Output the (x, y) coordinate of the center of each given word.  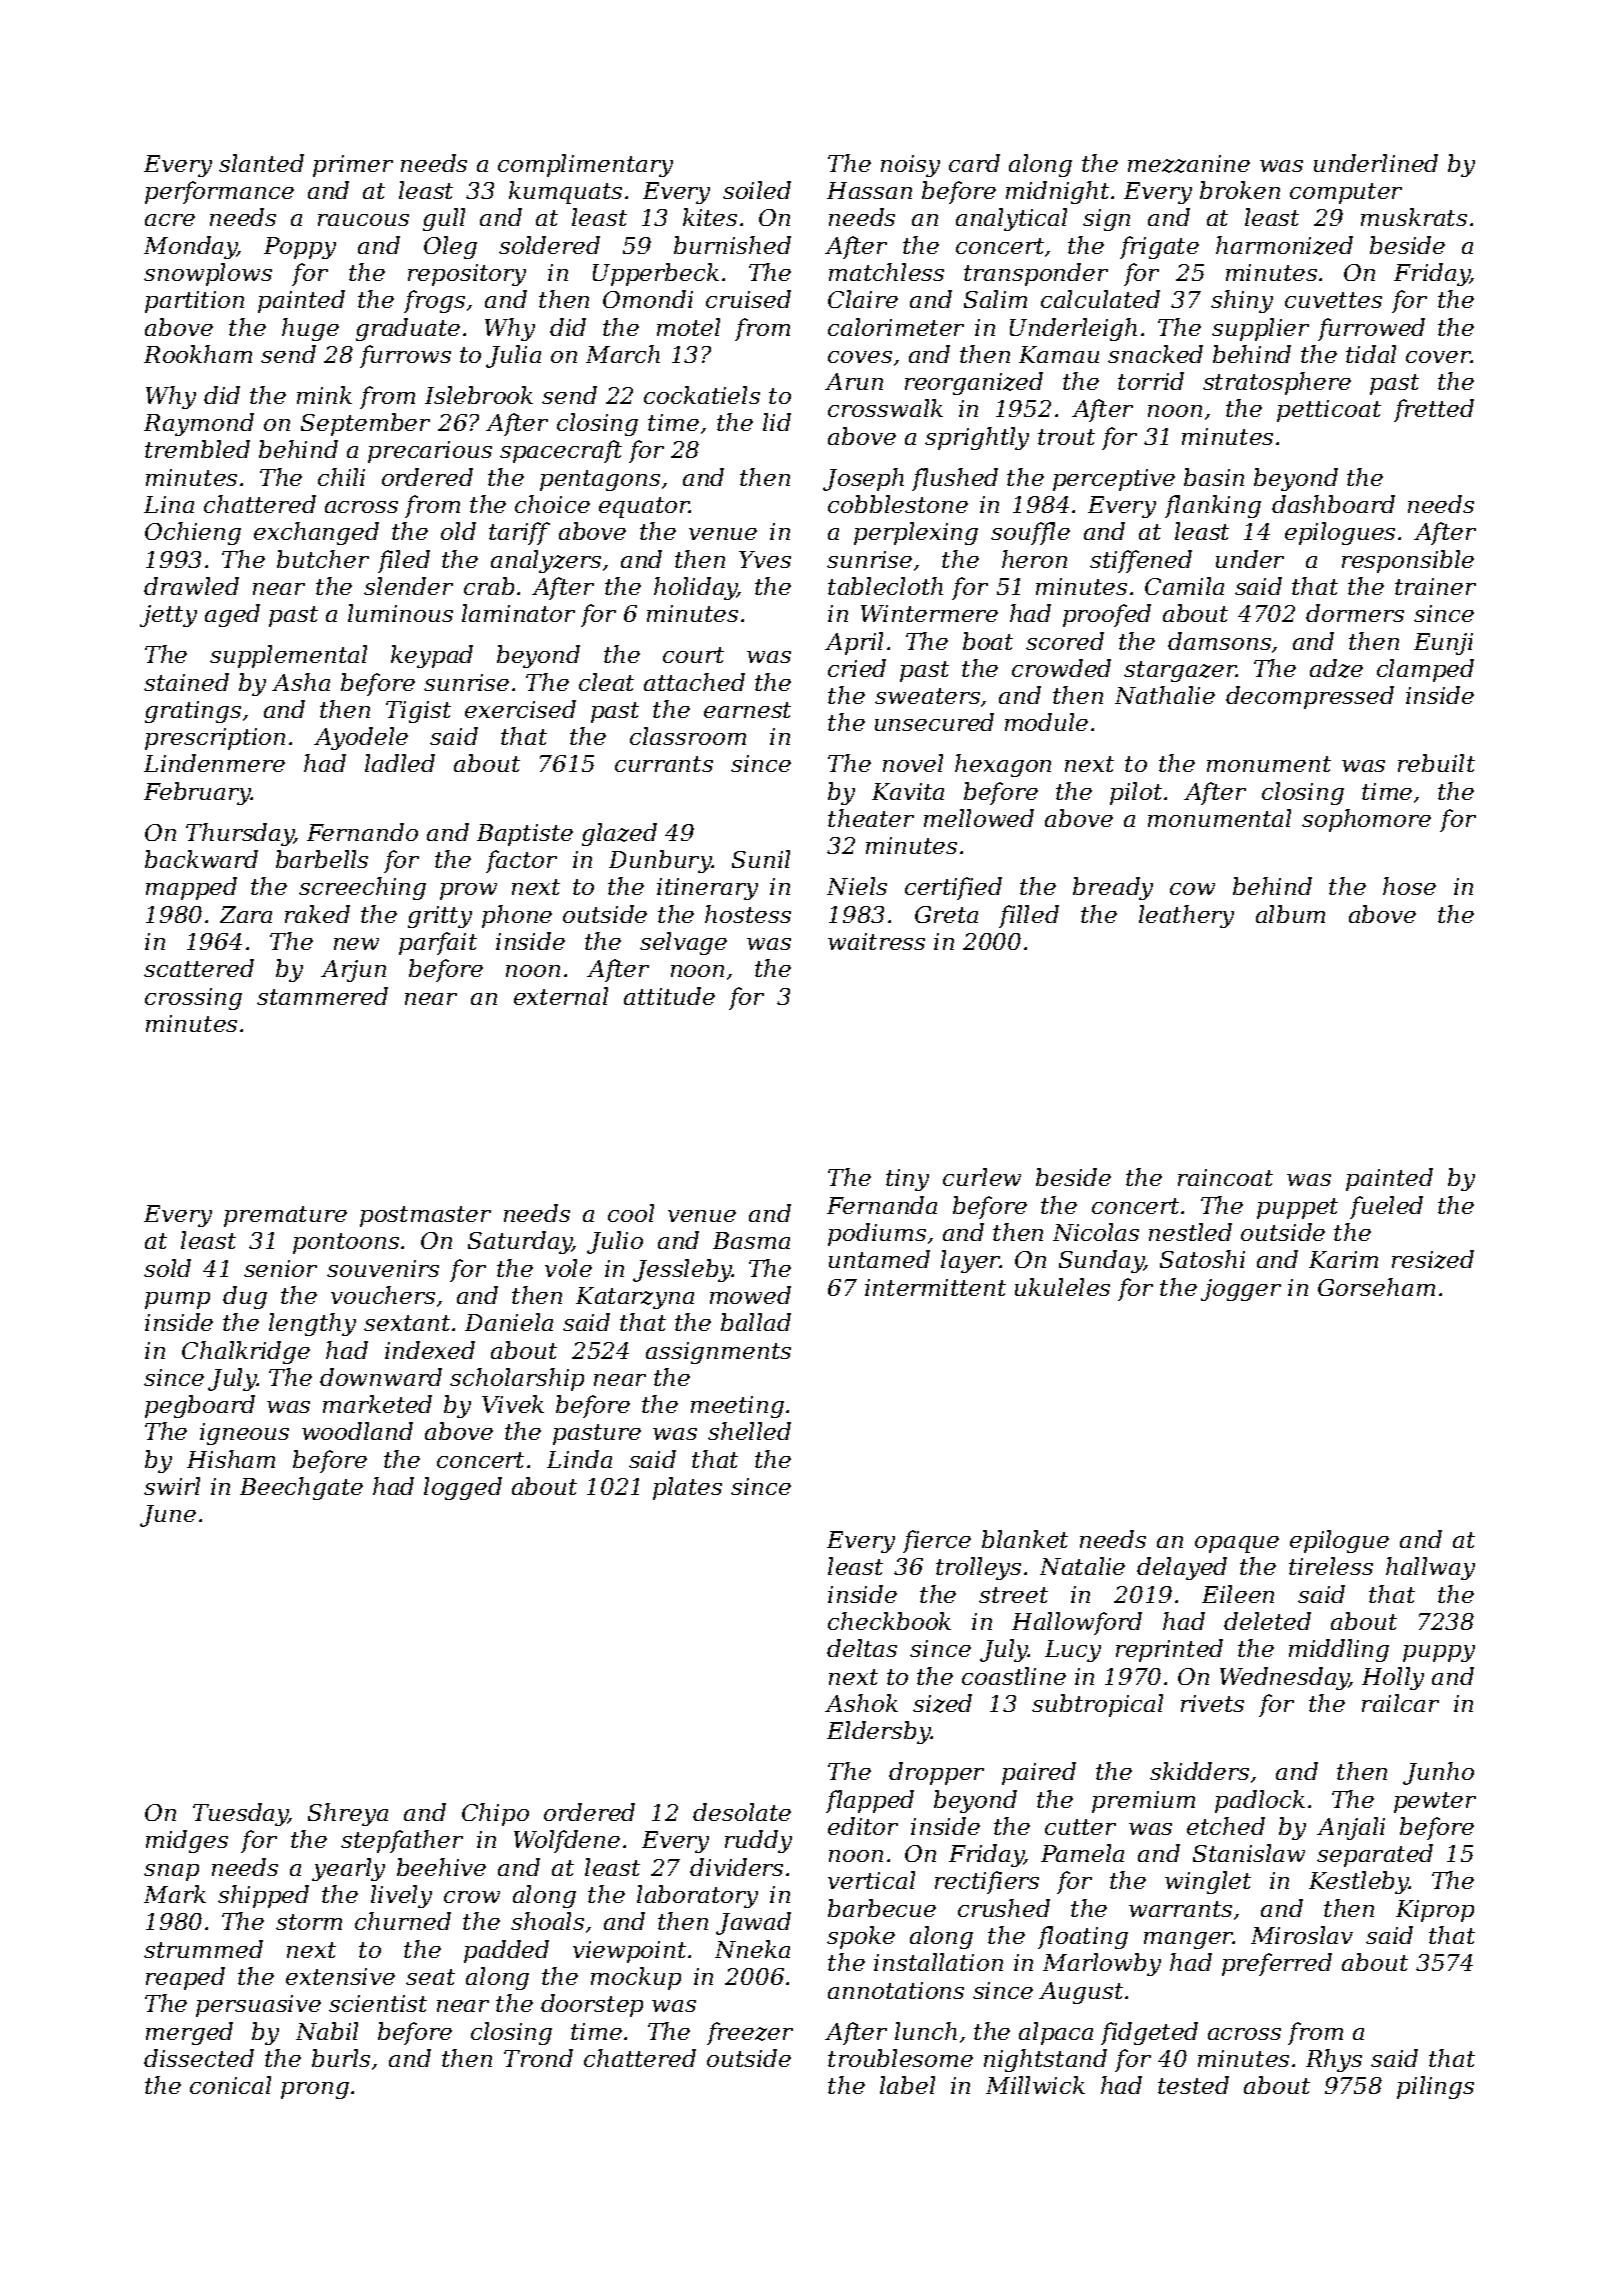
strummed (203, 1949)
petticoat (1329, 411)
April (854, 643)
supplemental (288, 656)
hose (1409, 886)
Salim (995, 299)
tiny (907, 1180)
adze (1336, 668)
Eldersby (879, 1732)
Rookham (198, 354)
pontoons (346, 1243)
